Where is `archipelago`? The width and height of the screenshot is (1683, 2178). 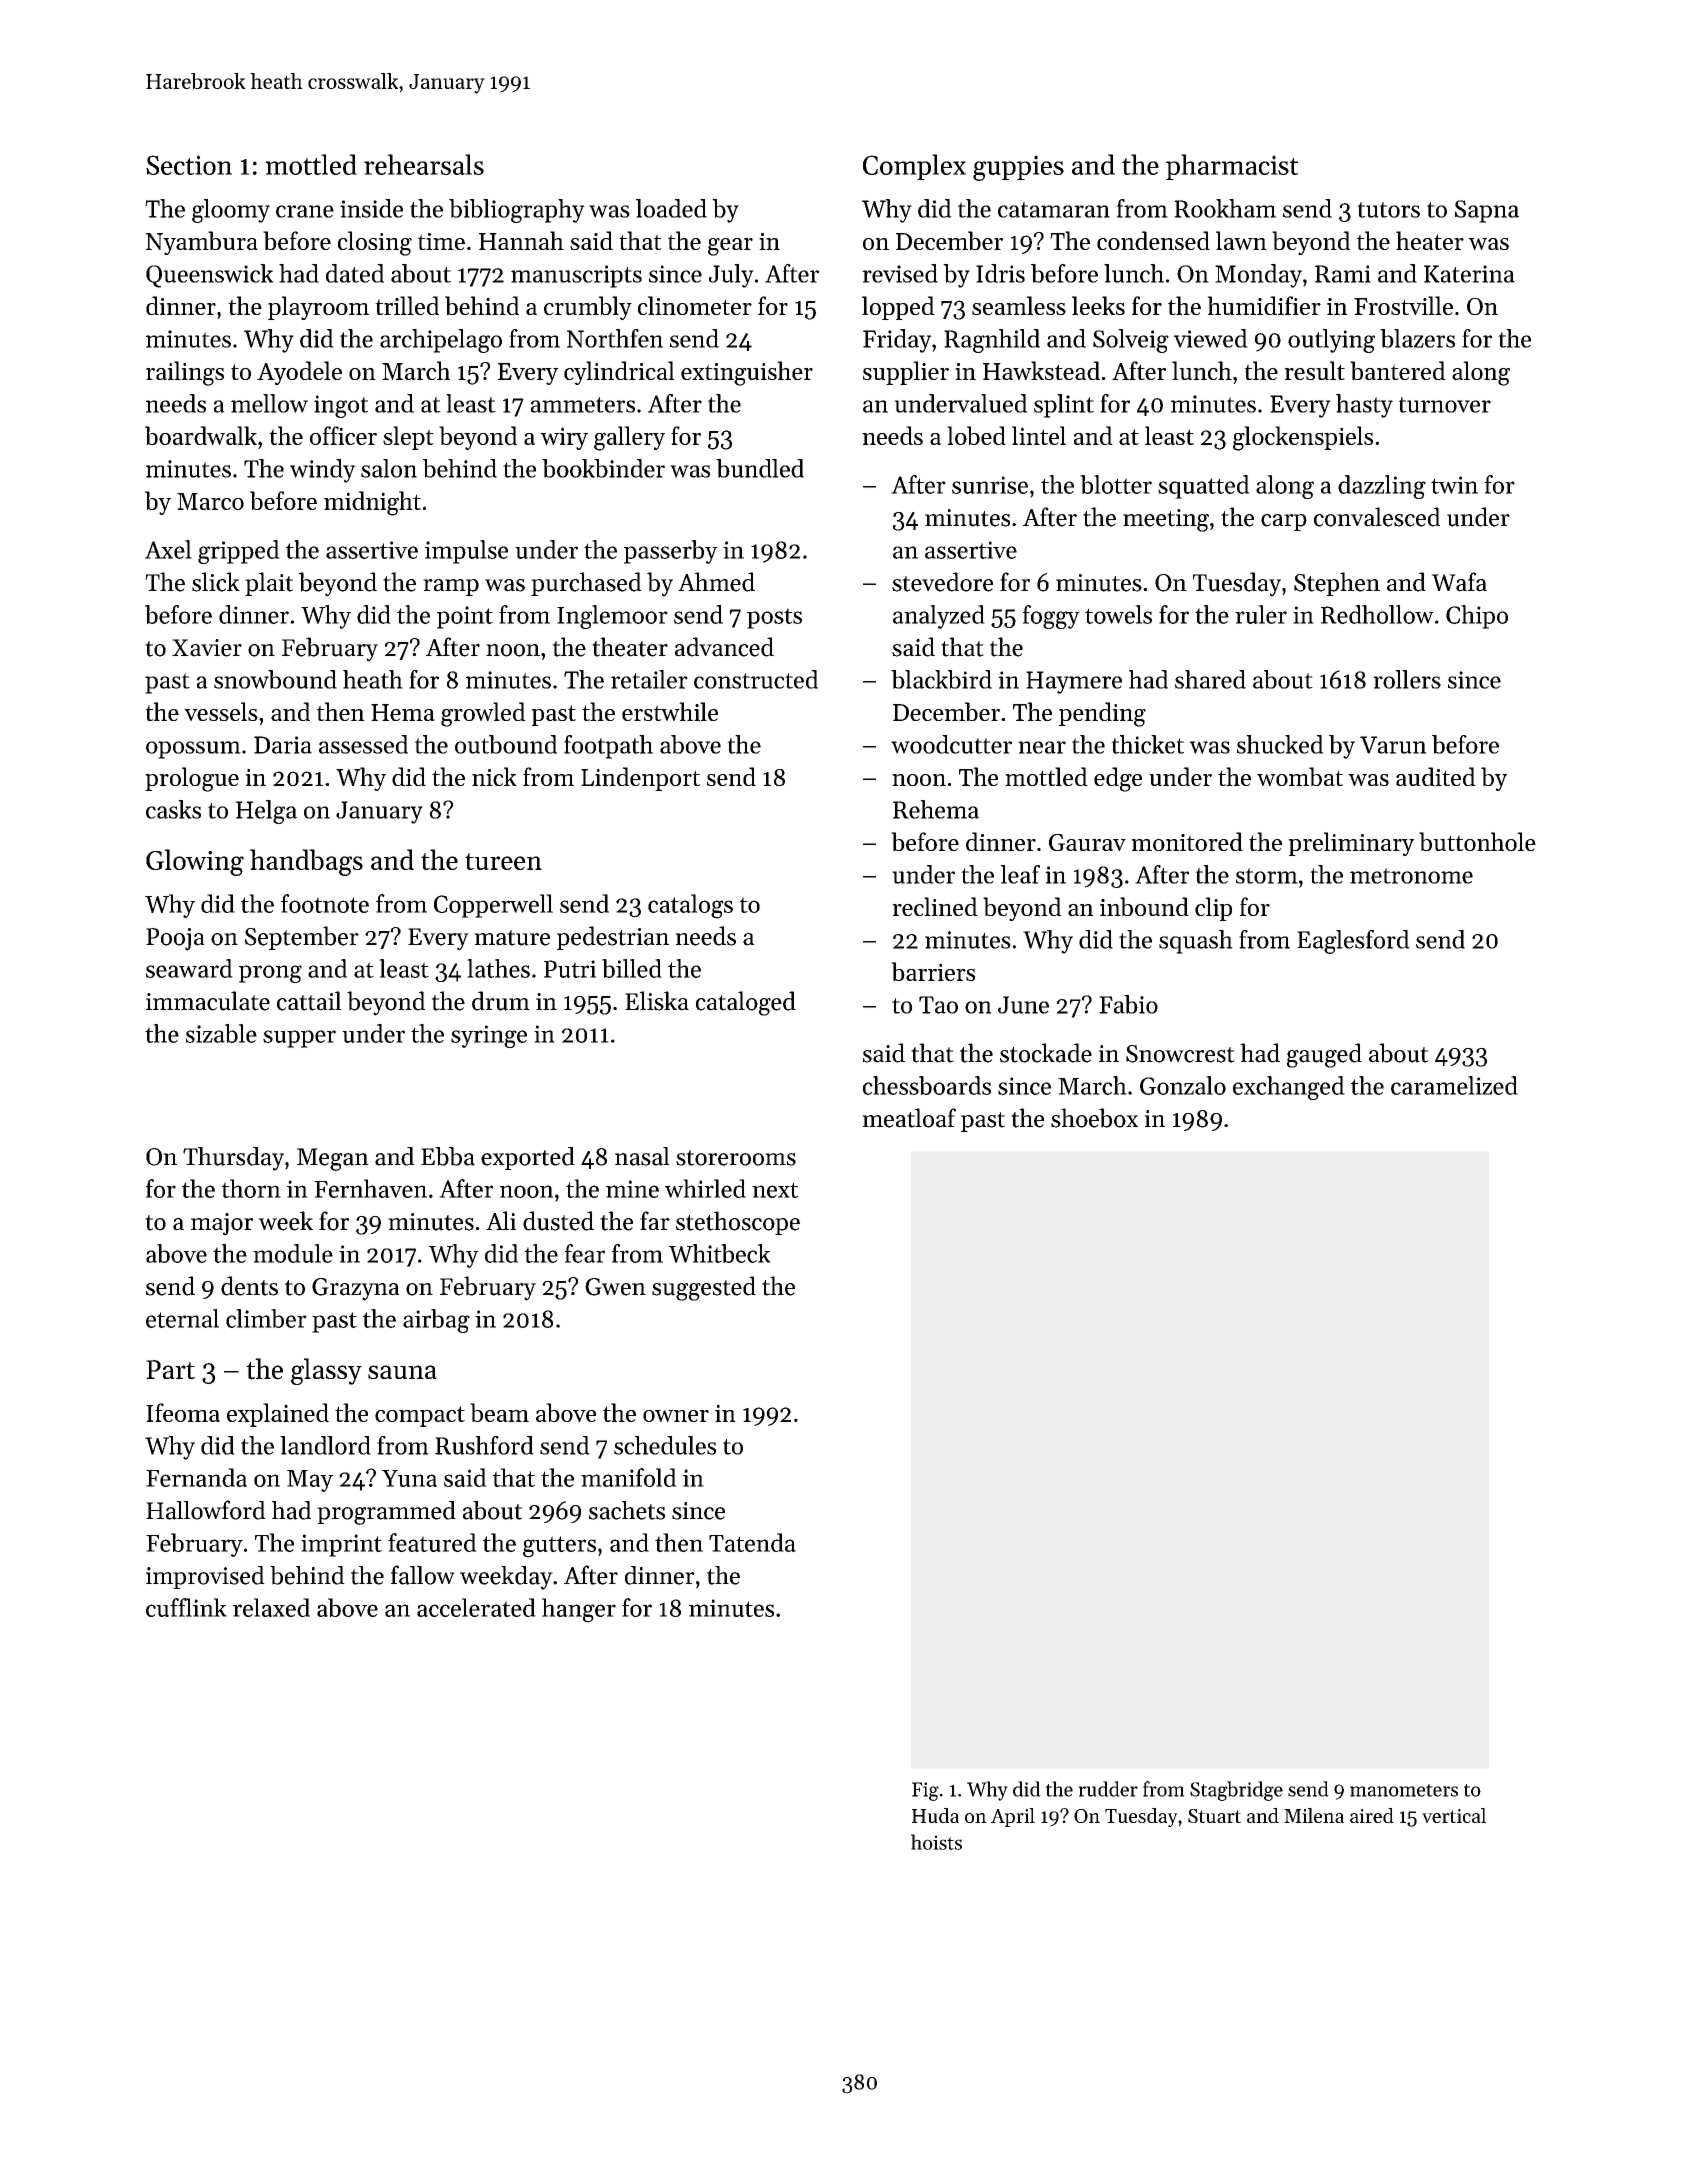
archipelago is located at coordinates (441, 341).
